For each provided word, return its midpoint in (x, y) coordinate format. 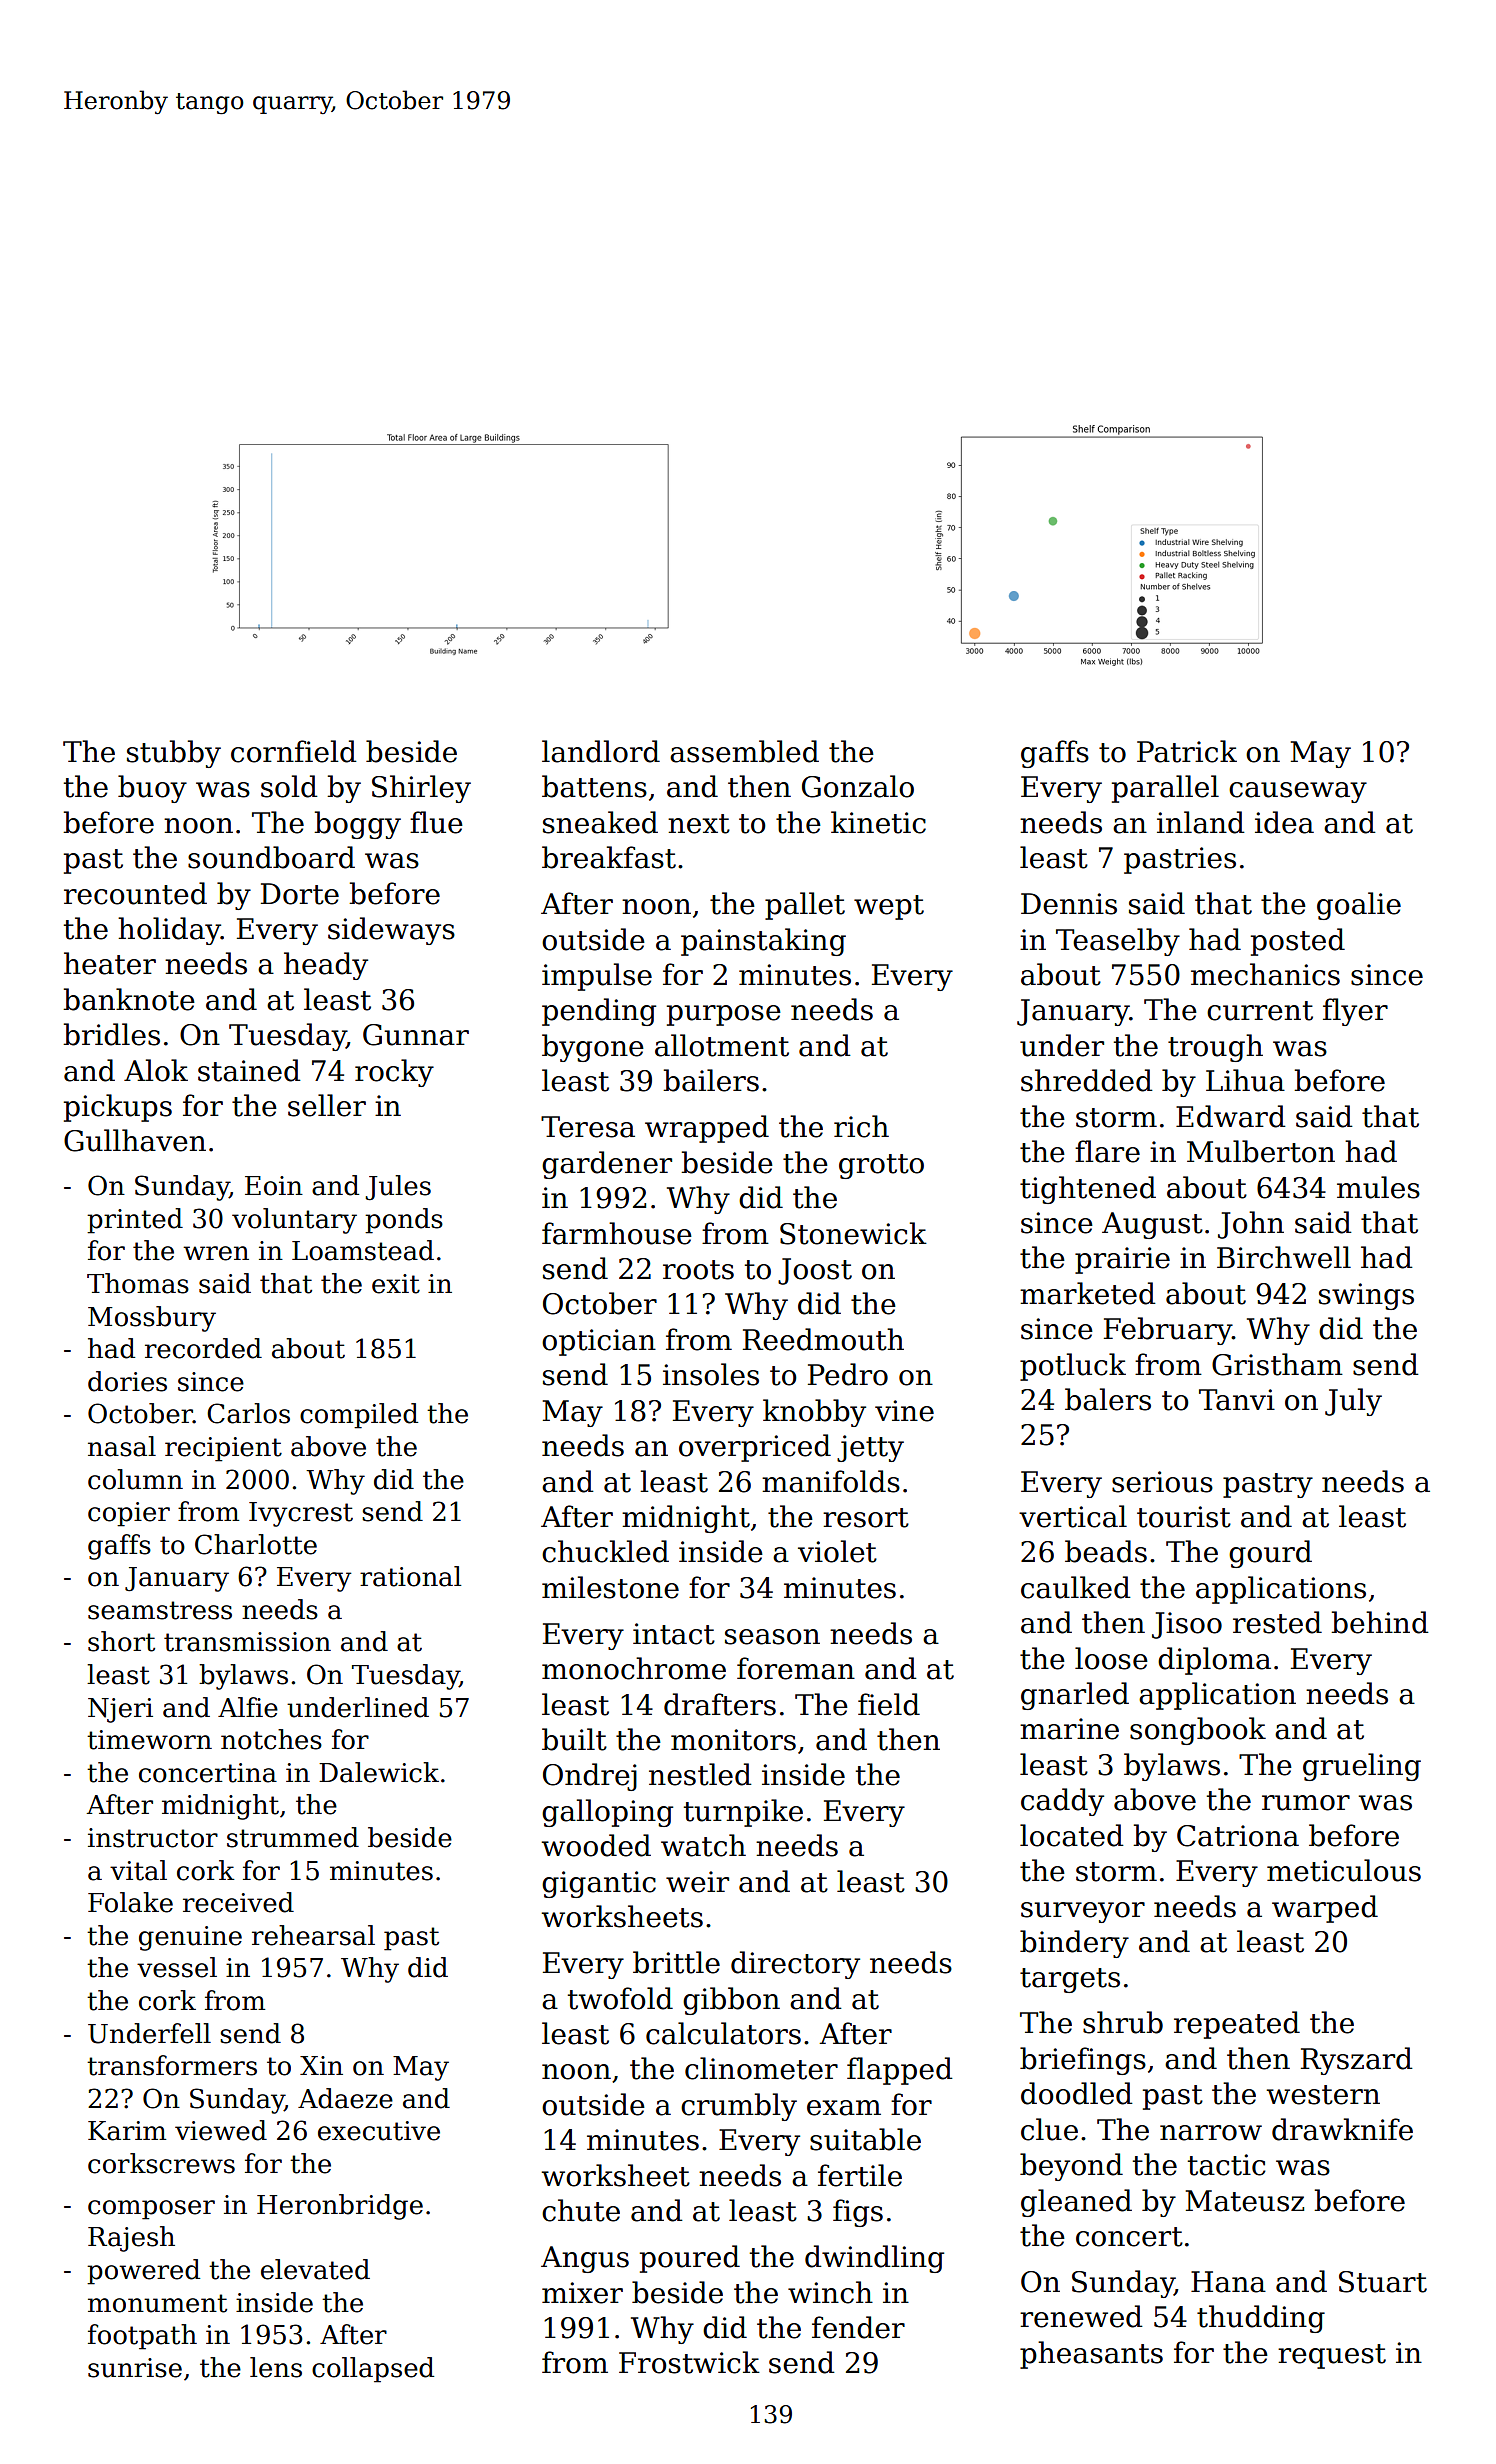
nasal (122, 1446)
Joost (815, 1271)
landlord (601, 751)
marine (1069, 1729)
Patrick (1187, 751)
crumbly (739, 2107)
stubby (174, 754)
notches (271, 1739)
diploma (1214, 1661)
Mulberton (1261, 1151)
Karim (127, 2131)
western (1323, 2095)
